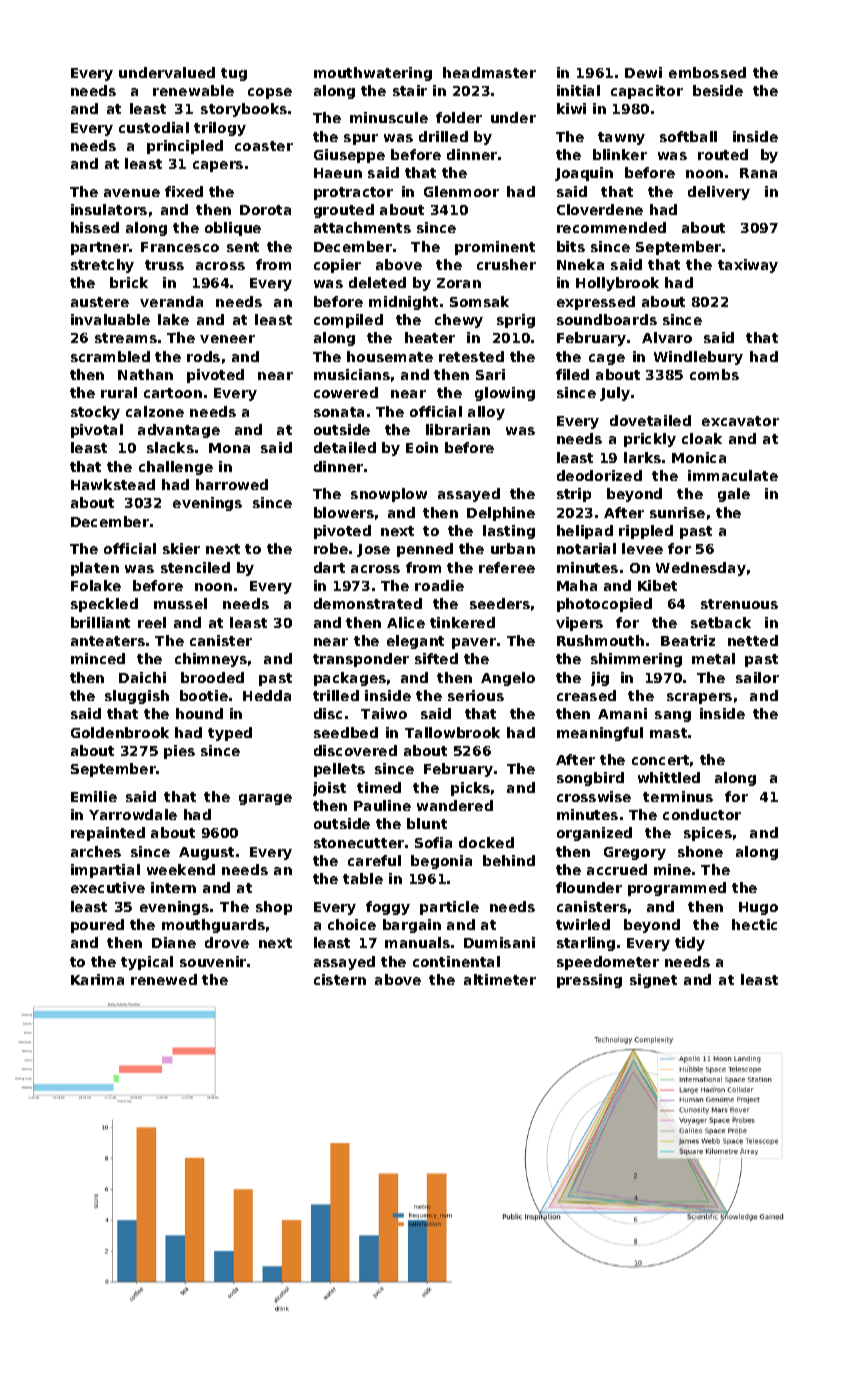  What do you see at coordinates (389, 495) in the page?
I see `snowplow` at bounding box center [389, 495].
